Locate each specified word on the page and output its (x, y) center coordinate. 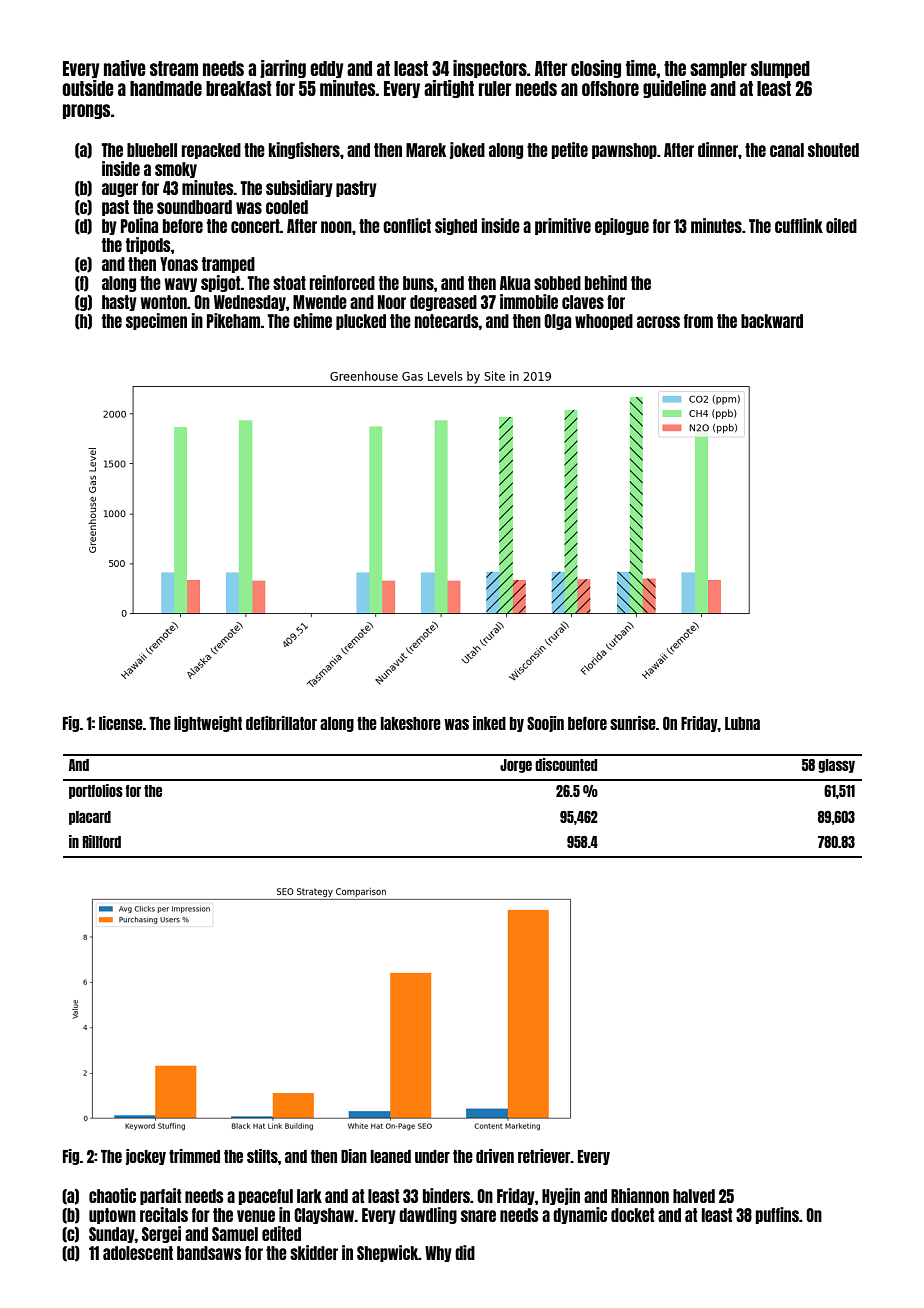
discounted (566, 764)
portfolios (96, 791)
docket (632, 1215)
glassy (836, 766)
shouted (833, 150)
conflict (407, 225)
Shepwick (387, 1253)
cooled (287, 207)
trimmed (194, 1156)
